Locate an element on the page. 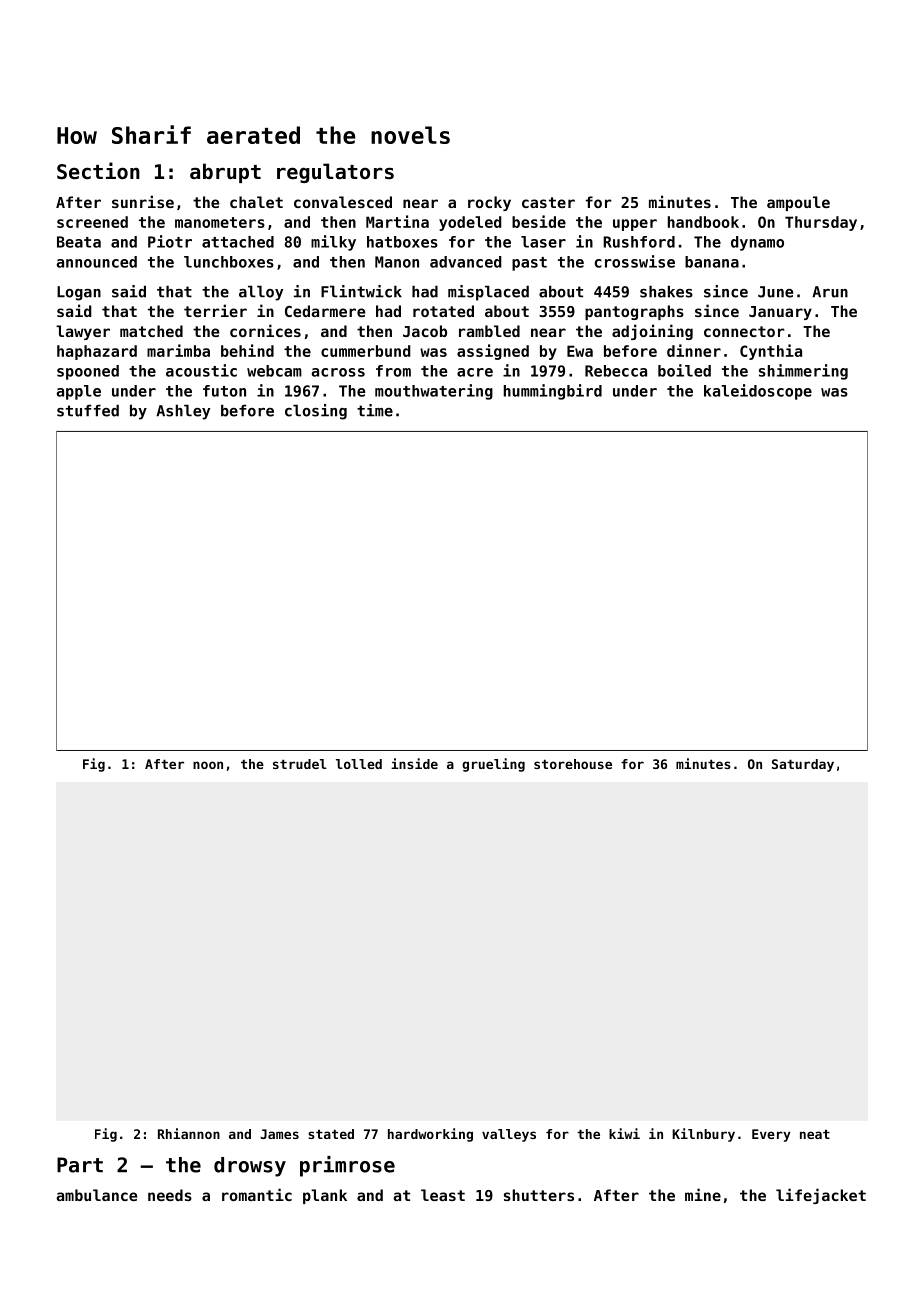 This document has width=924, height=1308. Saturday is located at coordinates (803, 765).
